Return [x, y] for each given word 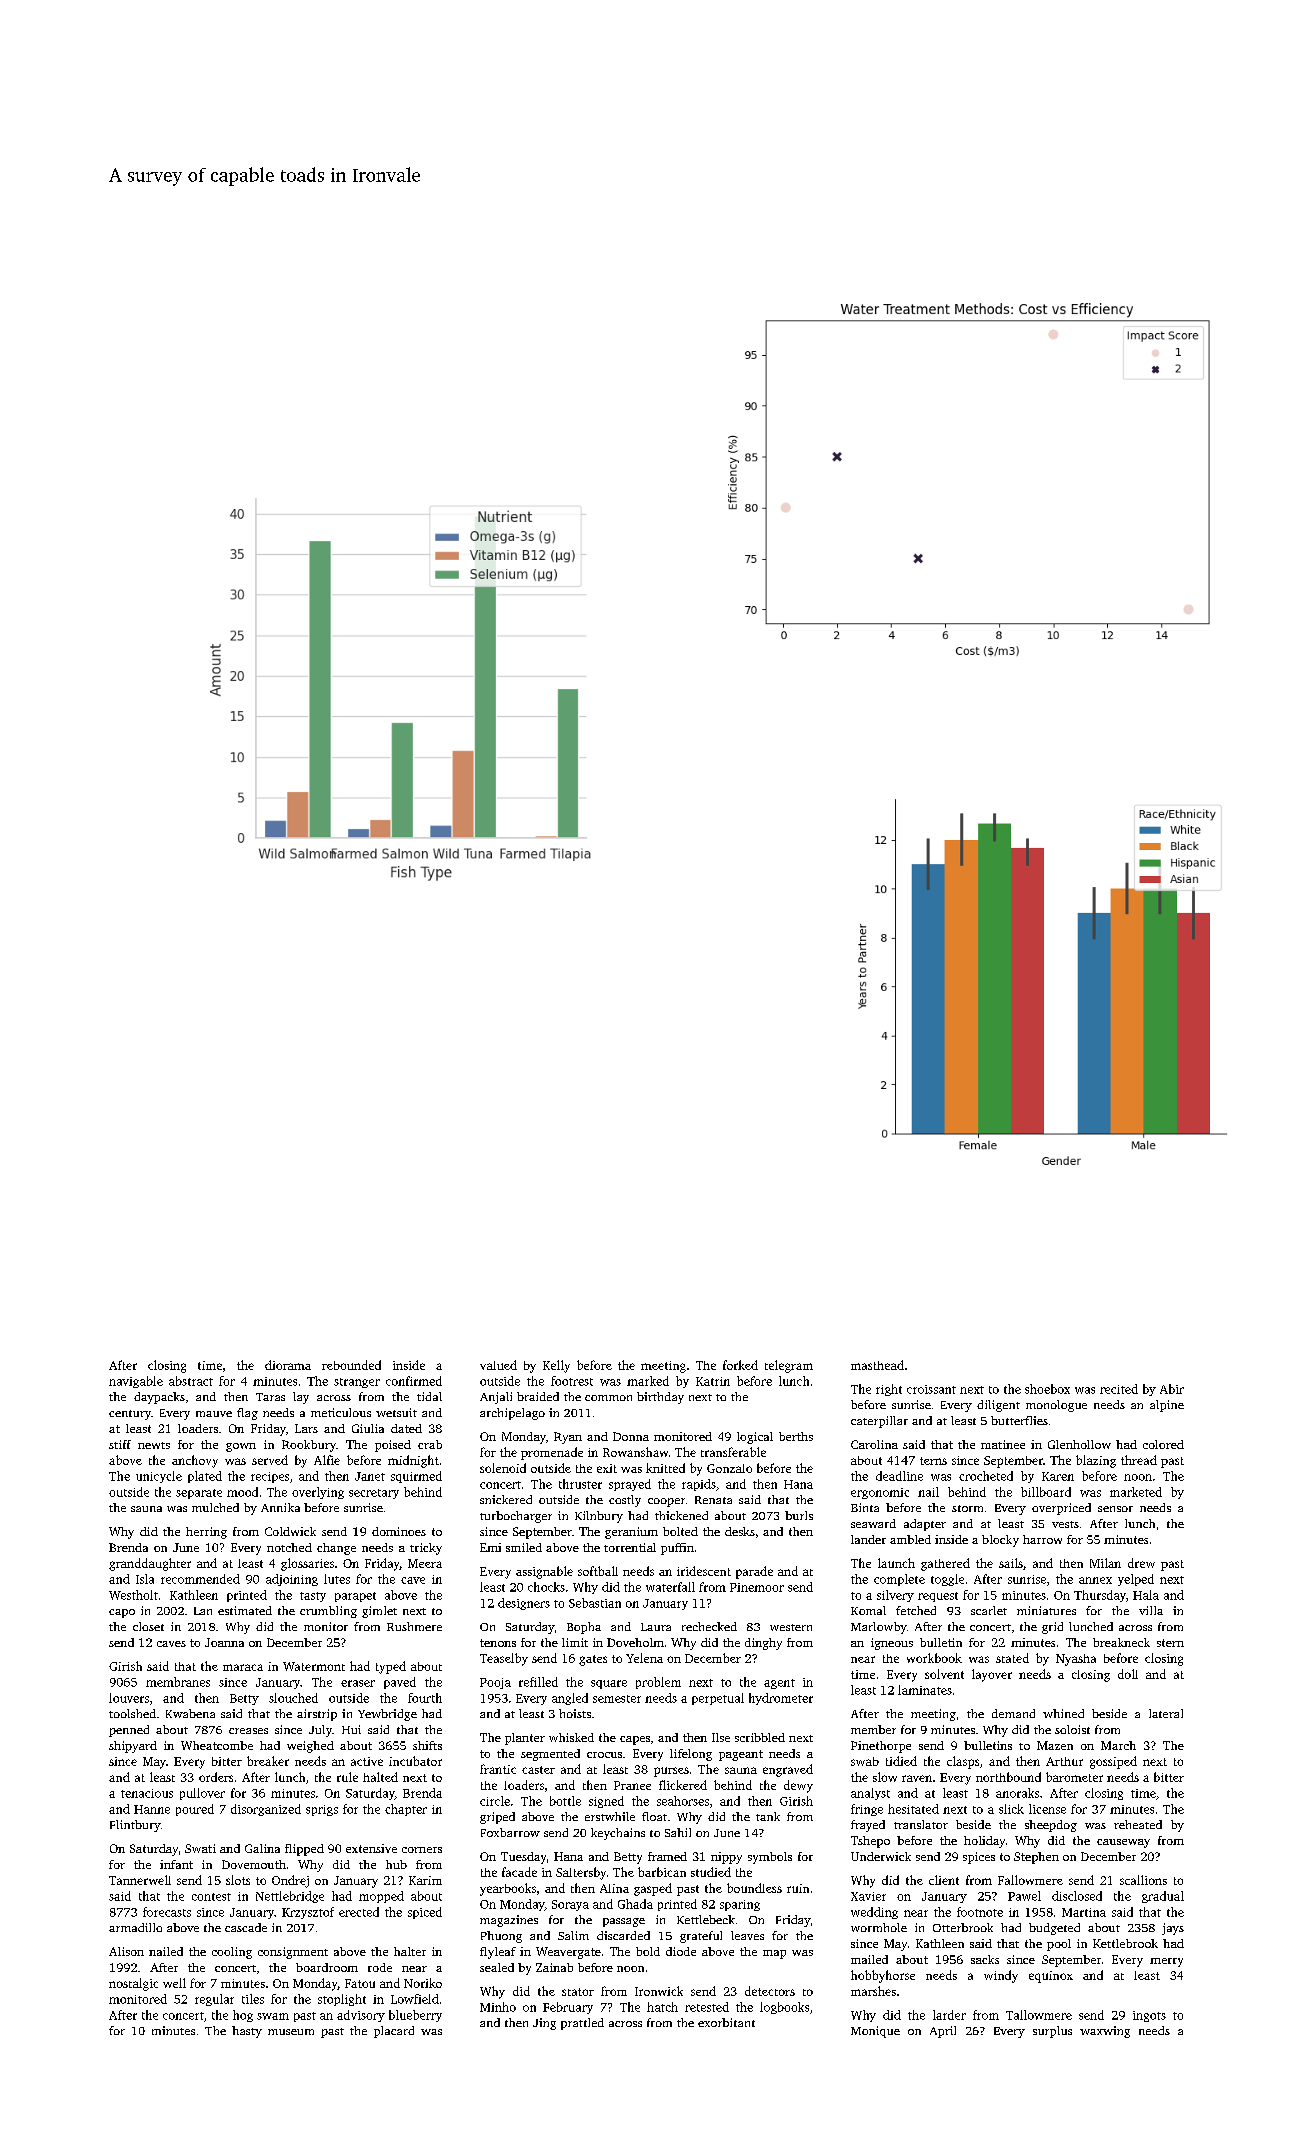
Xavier [868, 1896]
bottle [565, 1801]
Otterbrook [963, 1927]
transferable [733, 1452]
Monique [875, 2032]
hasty [247, 2032]
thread [1139, 1460]
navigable [136, 1382]
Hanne [152, 1809]
